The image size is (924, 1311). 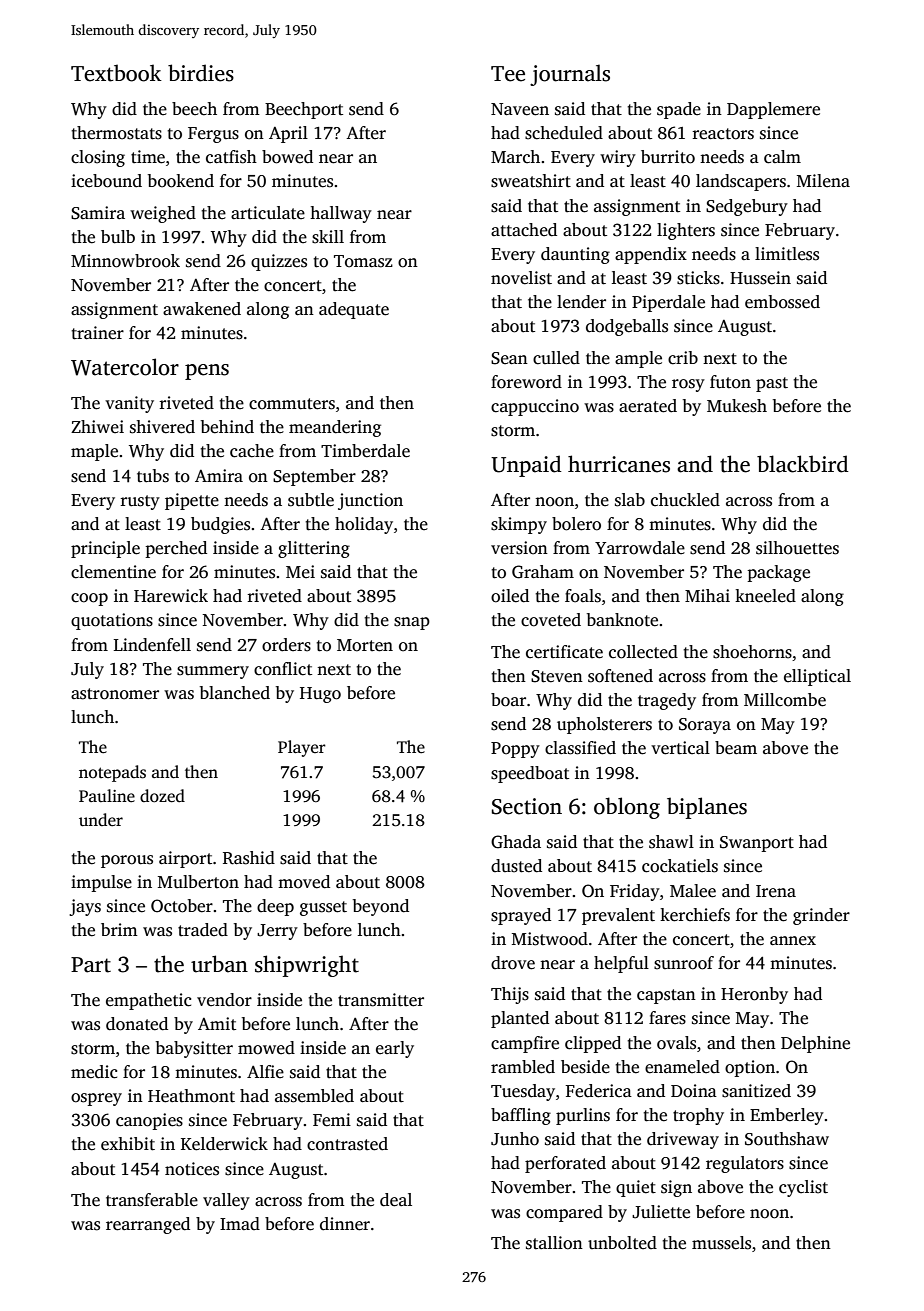 What do you see at coordinates (365, 451) in the image?
I see `Timberdale` at bounding box center [365, 451].
